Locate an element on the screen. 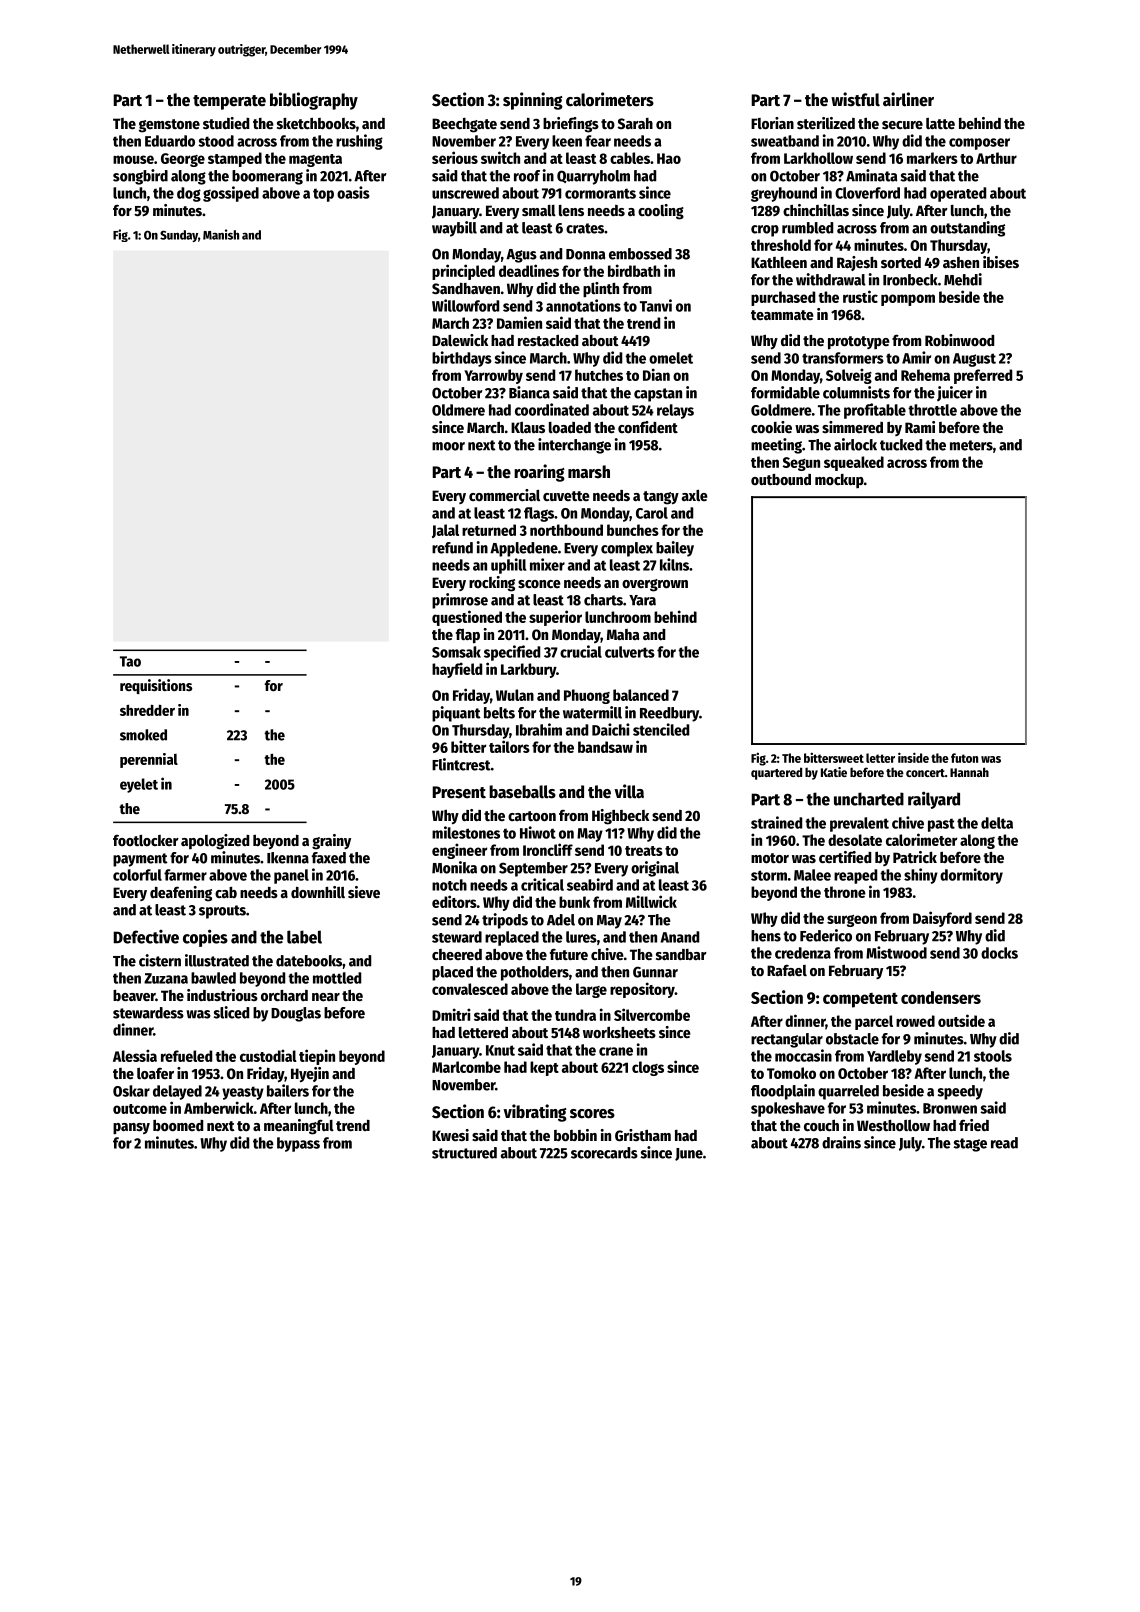  requisitions is located at coordinates (156, 686).
